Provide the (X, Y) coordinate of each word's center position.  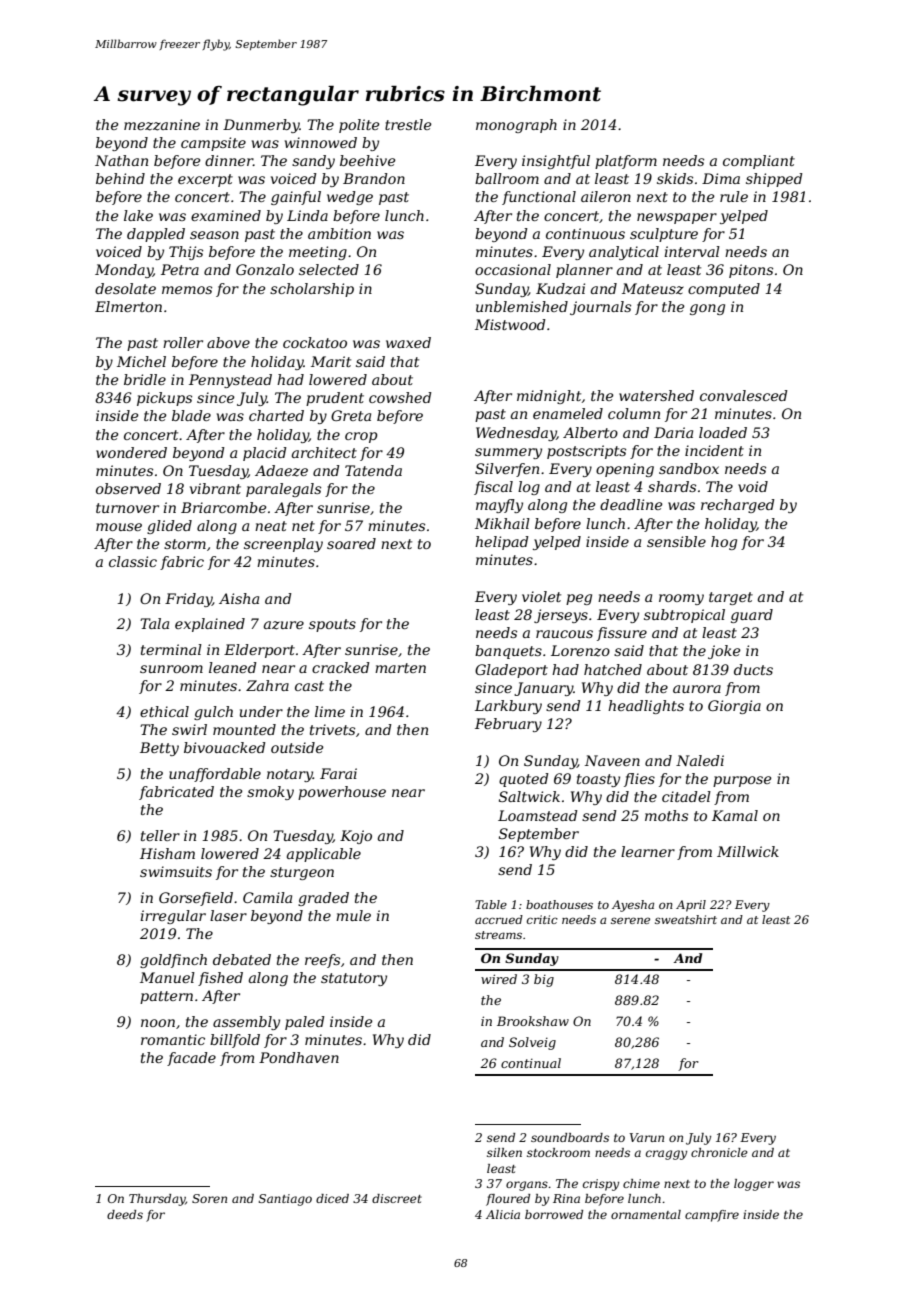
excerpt (205, 180)
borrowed (554, 1214)
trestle (408, 124)
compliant (759, 162)
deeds (125, 1214)
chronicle (719, 1152)
